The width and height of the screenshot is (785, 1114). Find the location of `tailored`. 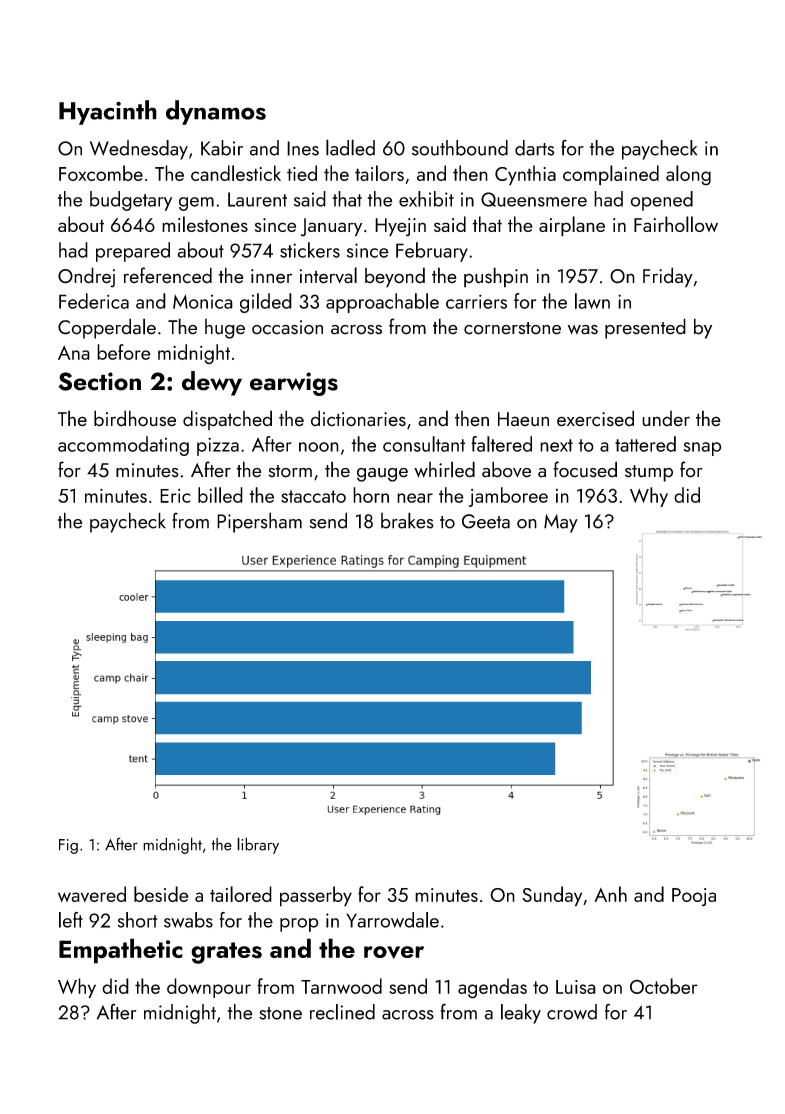

tailored is located at coordinates (241, 894).
